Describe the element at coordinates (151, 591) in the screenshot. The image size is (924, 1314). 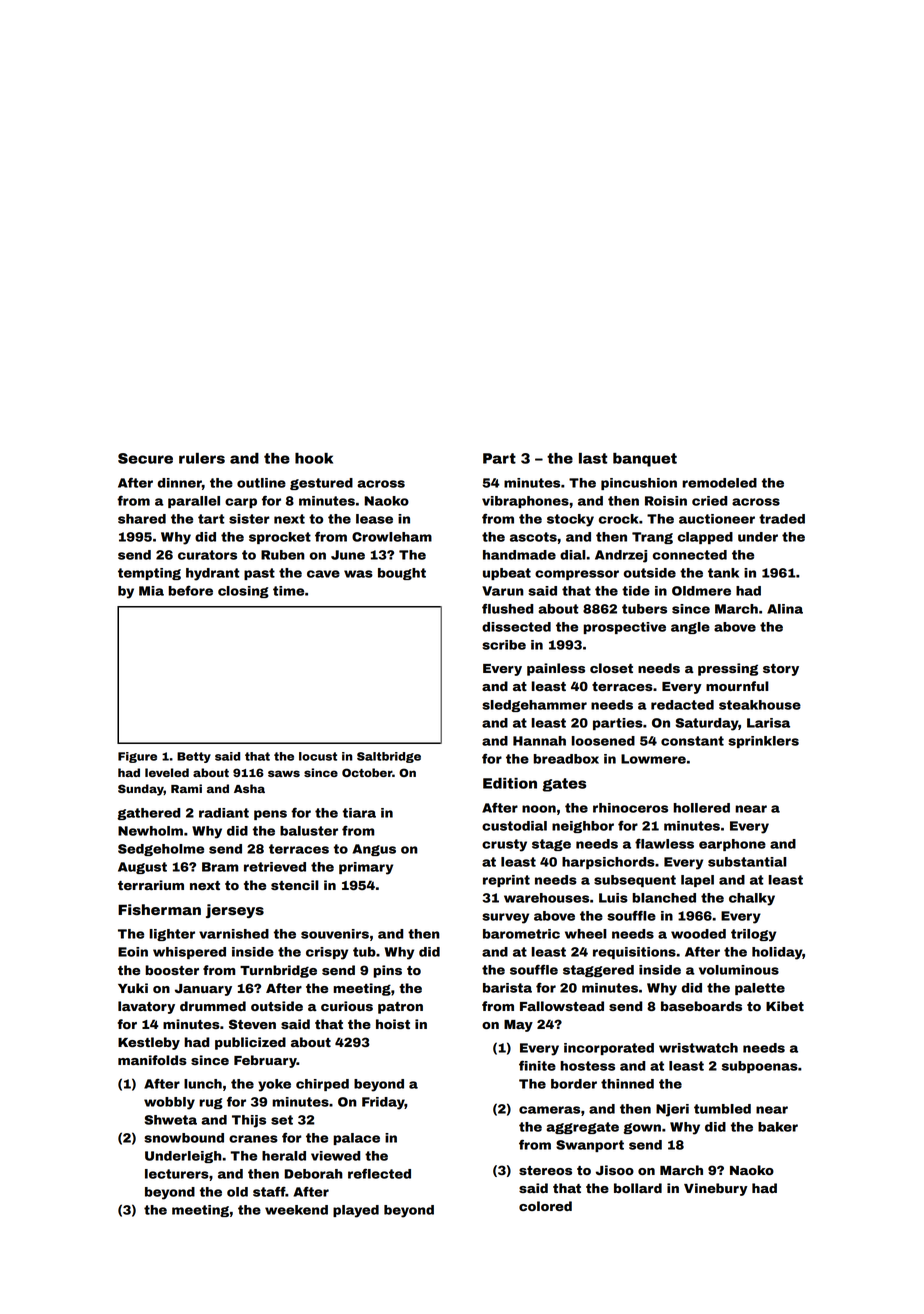
I see `Mia` at that location.
